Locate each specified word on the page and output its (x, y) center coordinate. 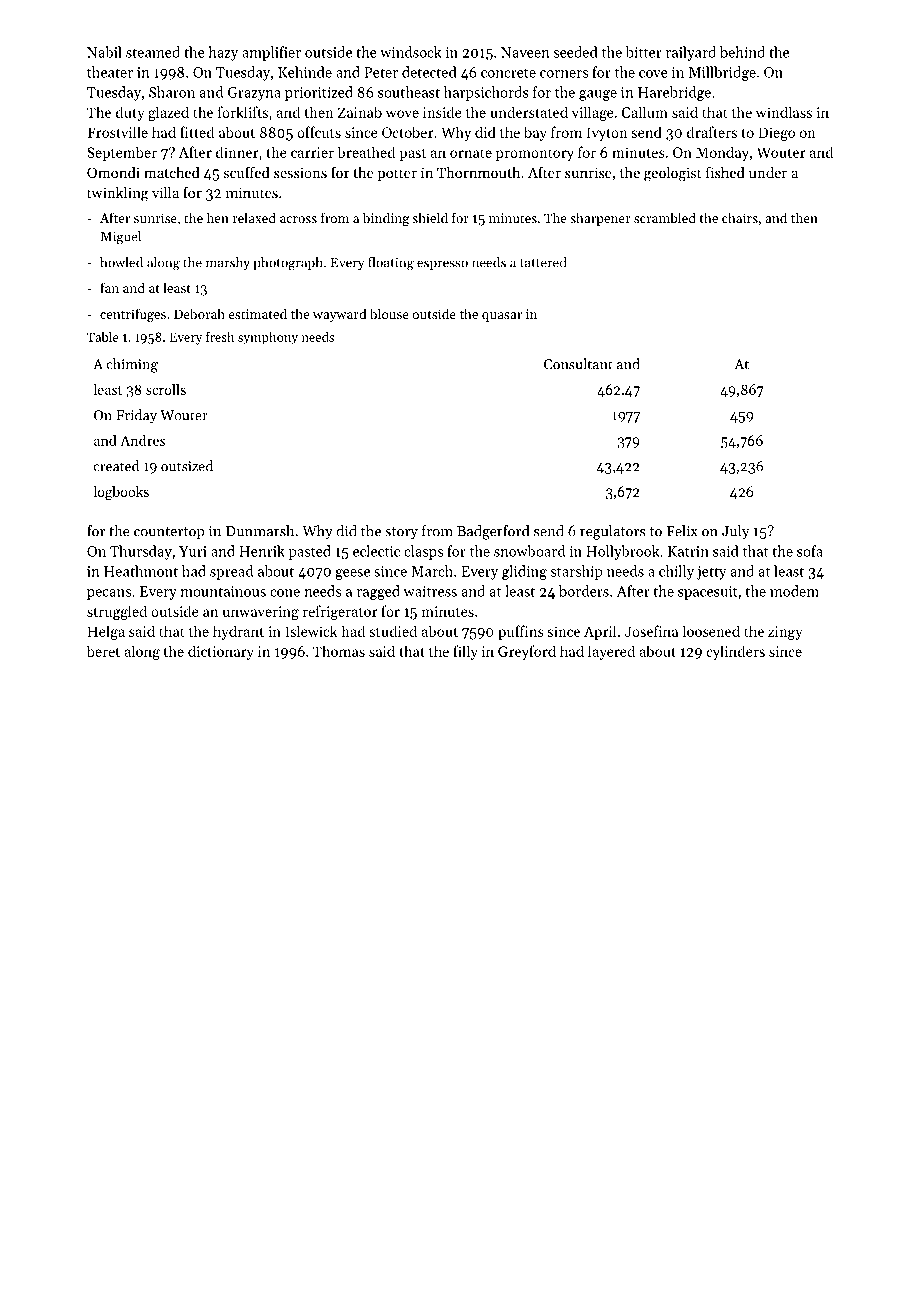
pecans (109, 594)
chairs (740, 217)
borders (584, 591)
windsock (411, 52)
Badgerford (493, 532)
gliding (524, 572)
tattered (543, 262)
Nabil (104, 52)
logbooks (121, 493)
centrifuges (133, 315)
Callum (644, 112)
